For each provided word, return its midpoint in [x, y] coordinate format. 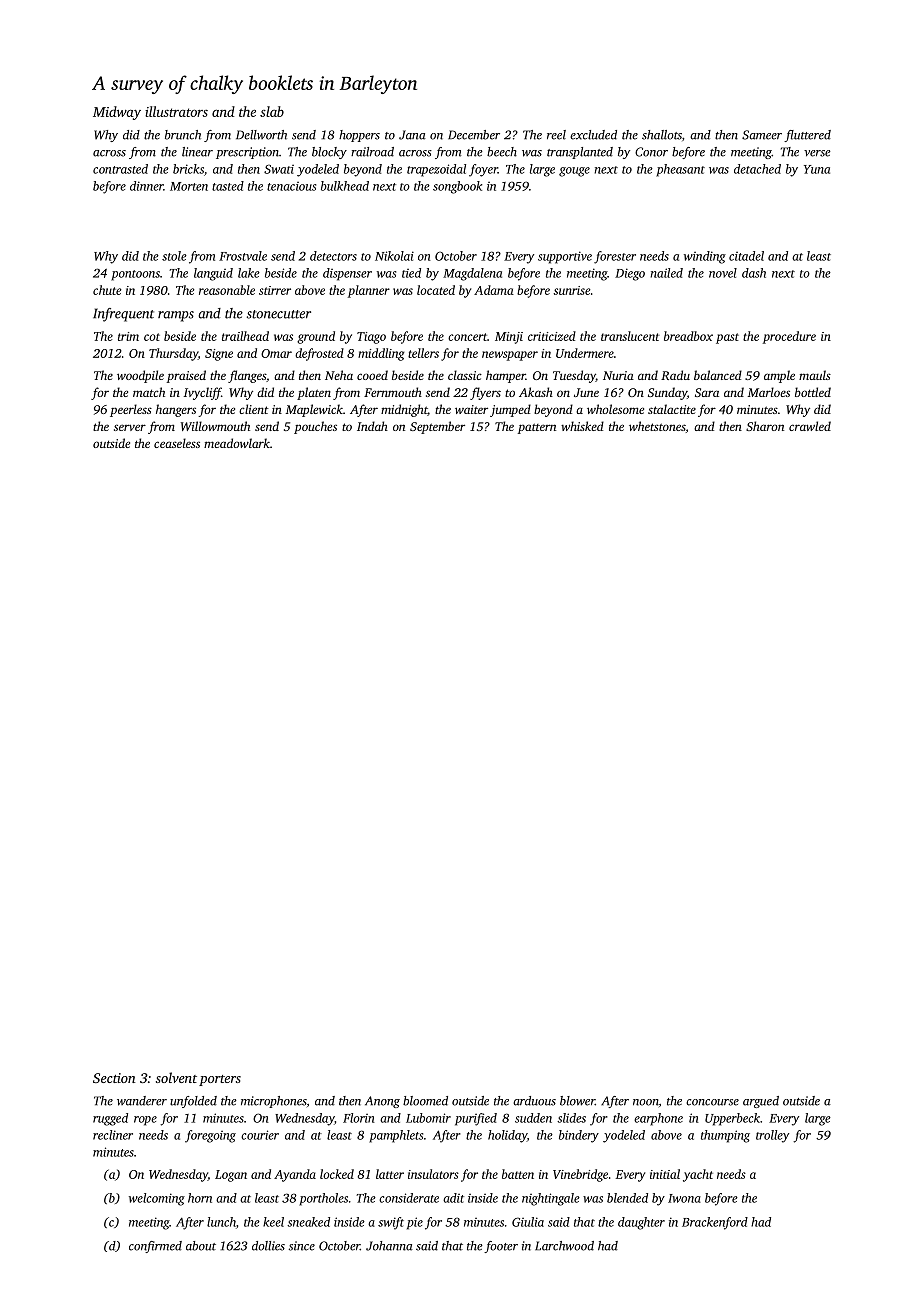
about [201, 1246]
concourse [712, 1102]
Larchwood [564, 1246]
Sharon [765, 426]
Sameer [762, 135]
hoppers [359, 136]
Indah [372, 426]
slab [272, 111]
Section [114, 1078]
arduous [534, 1101]
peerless [131, 410]
